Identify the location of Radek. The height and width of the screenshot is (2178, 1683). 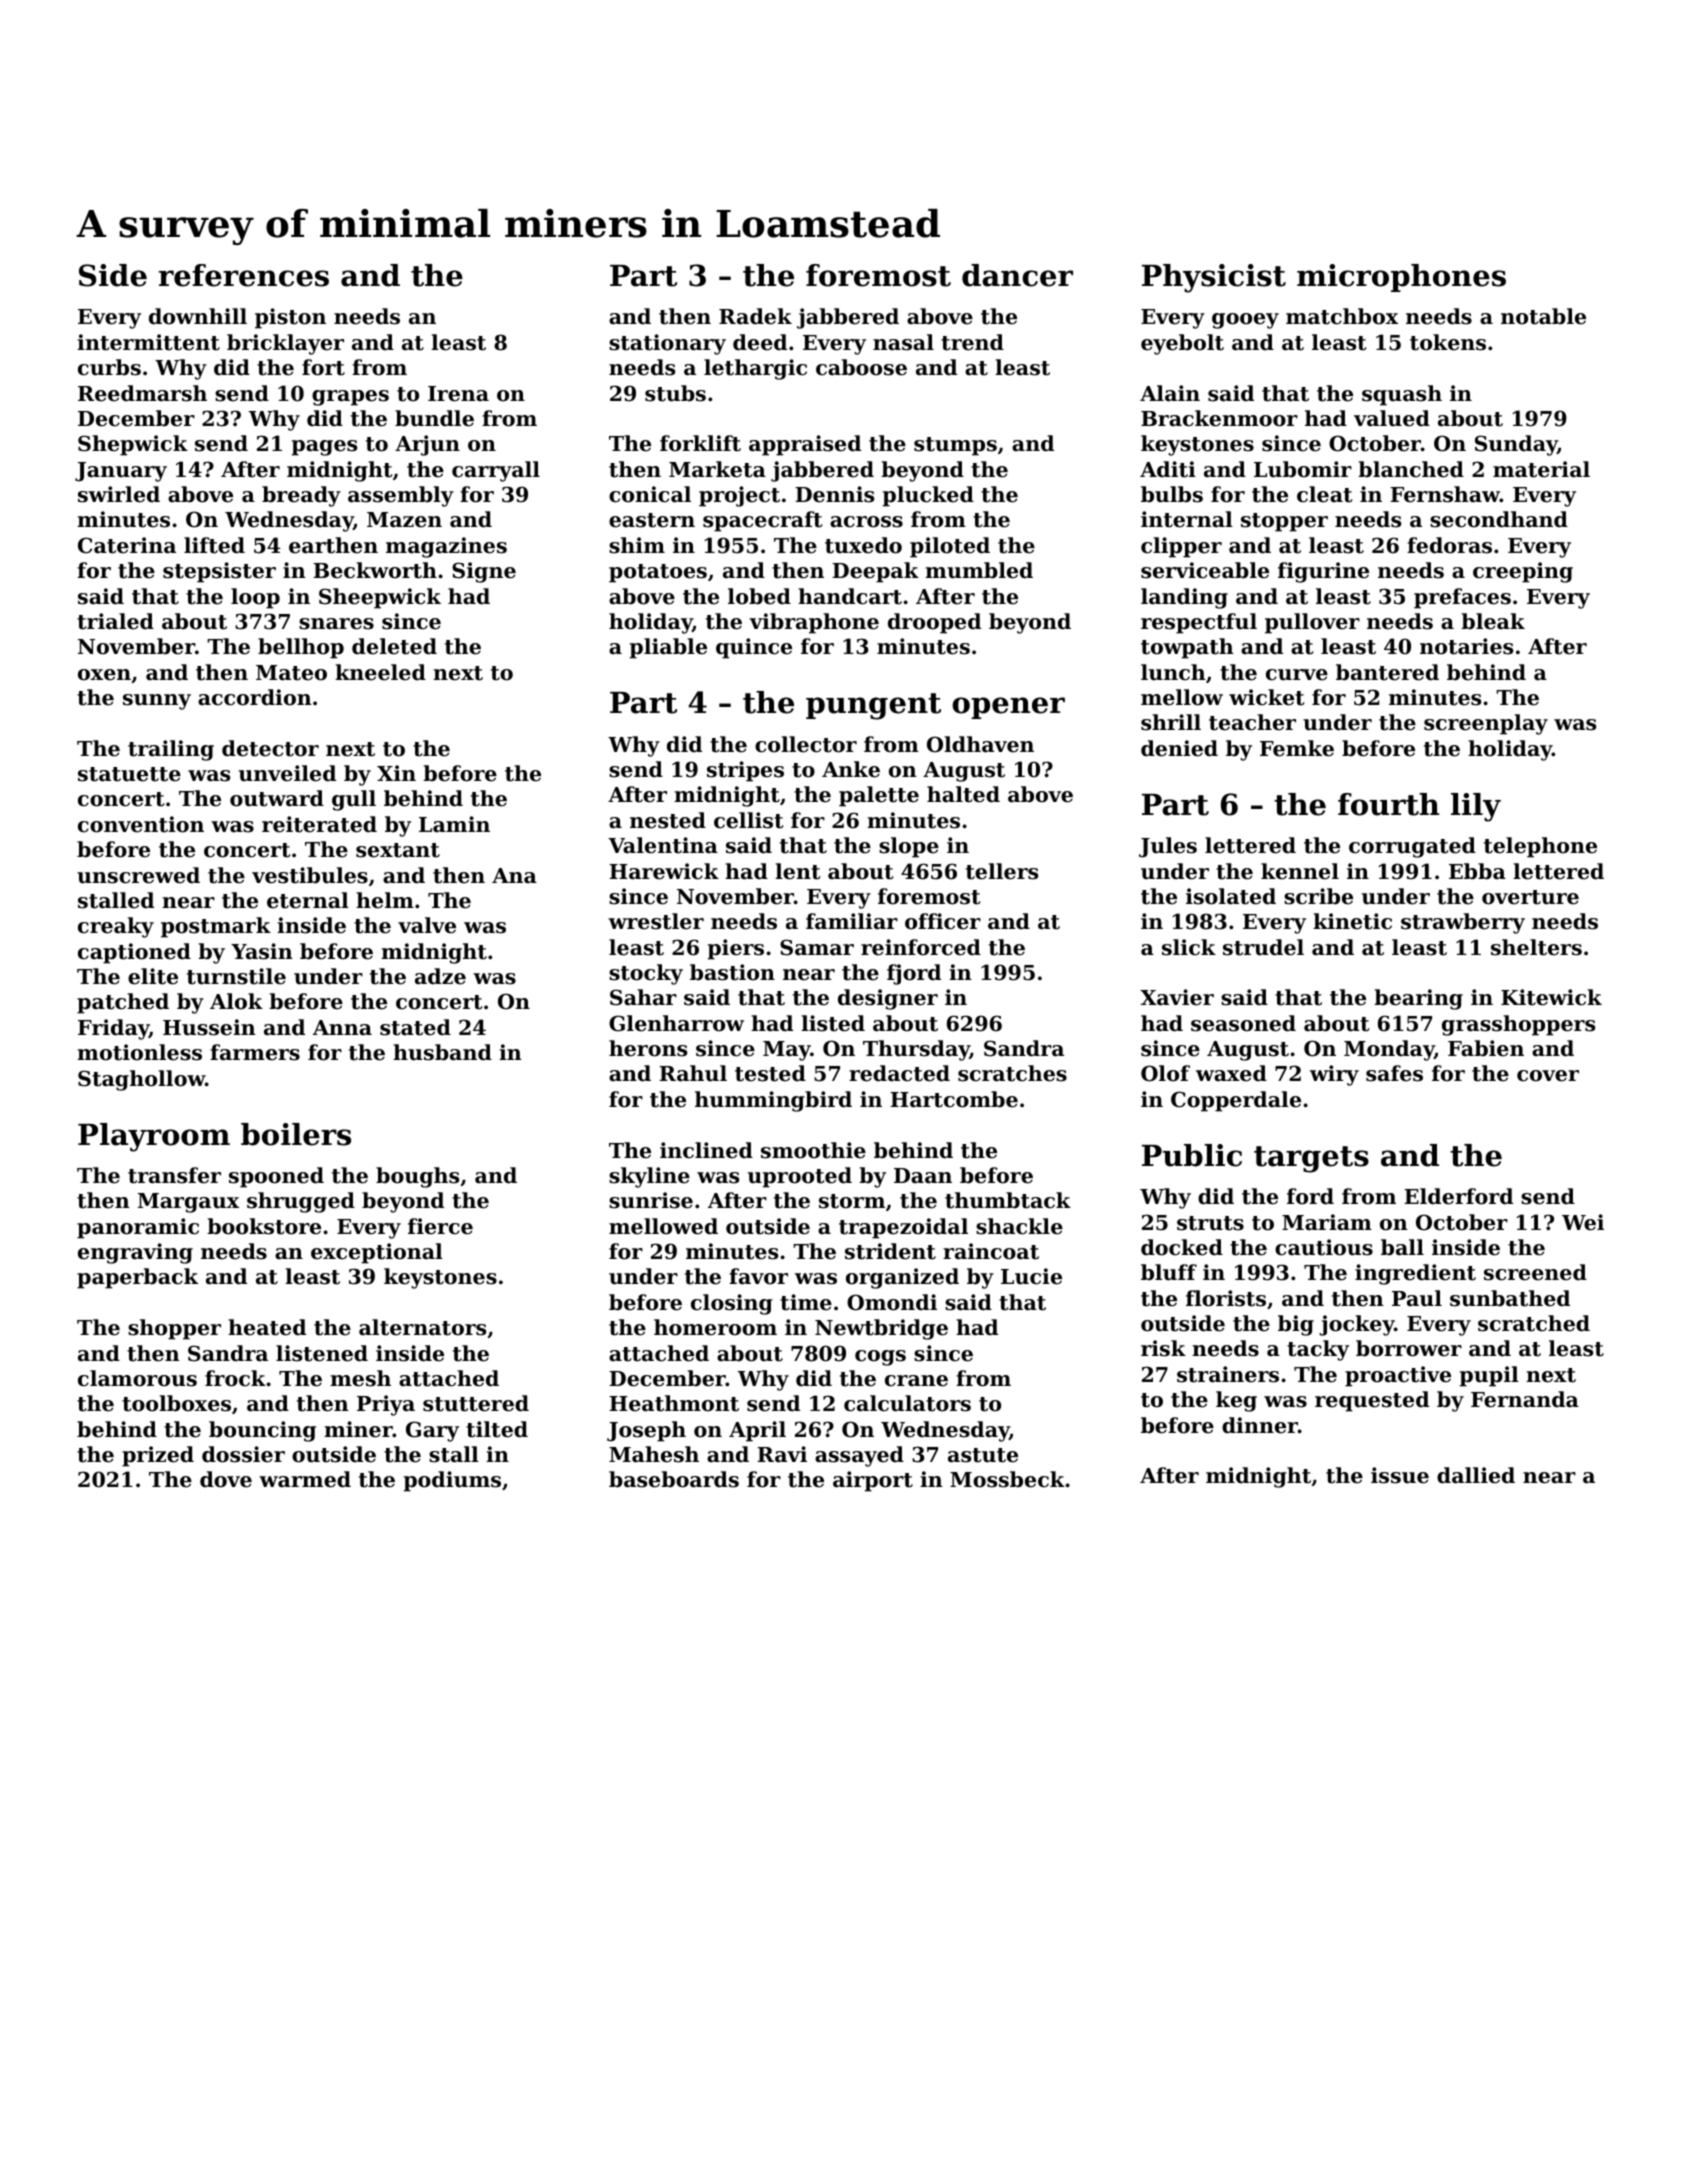
(755, 316).
